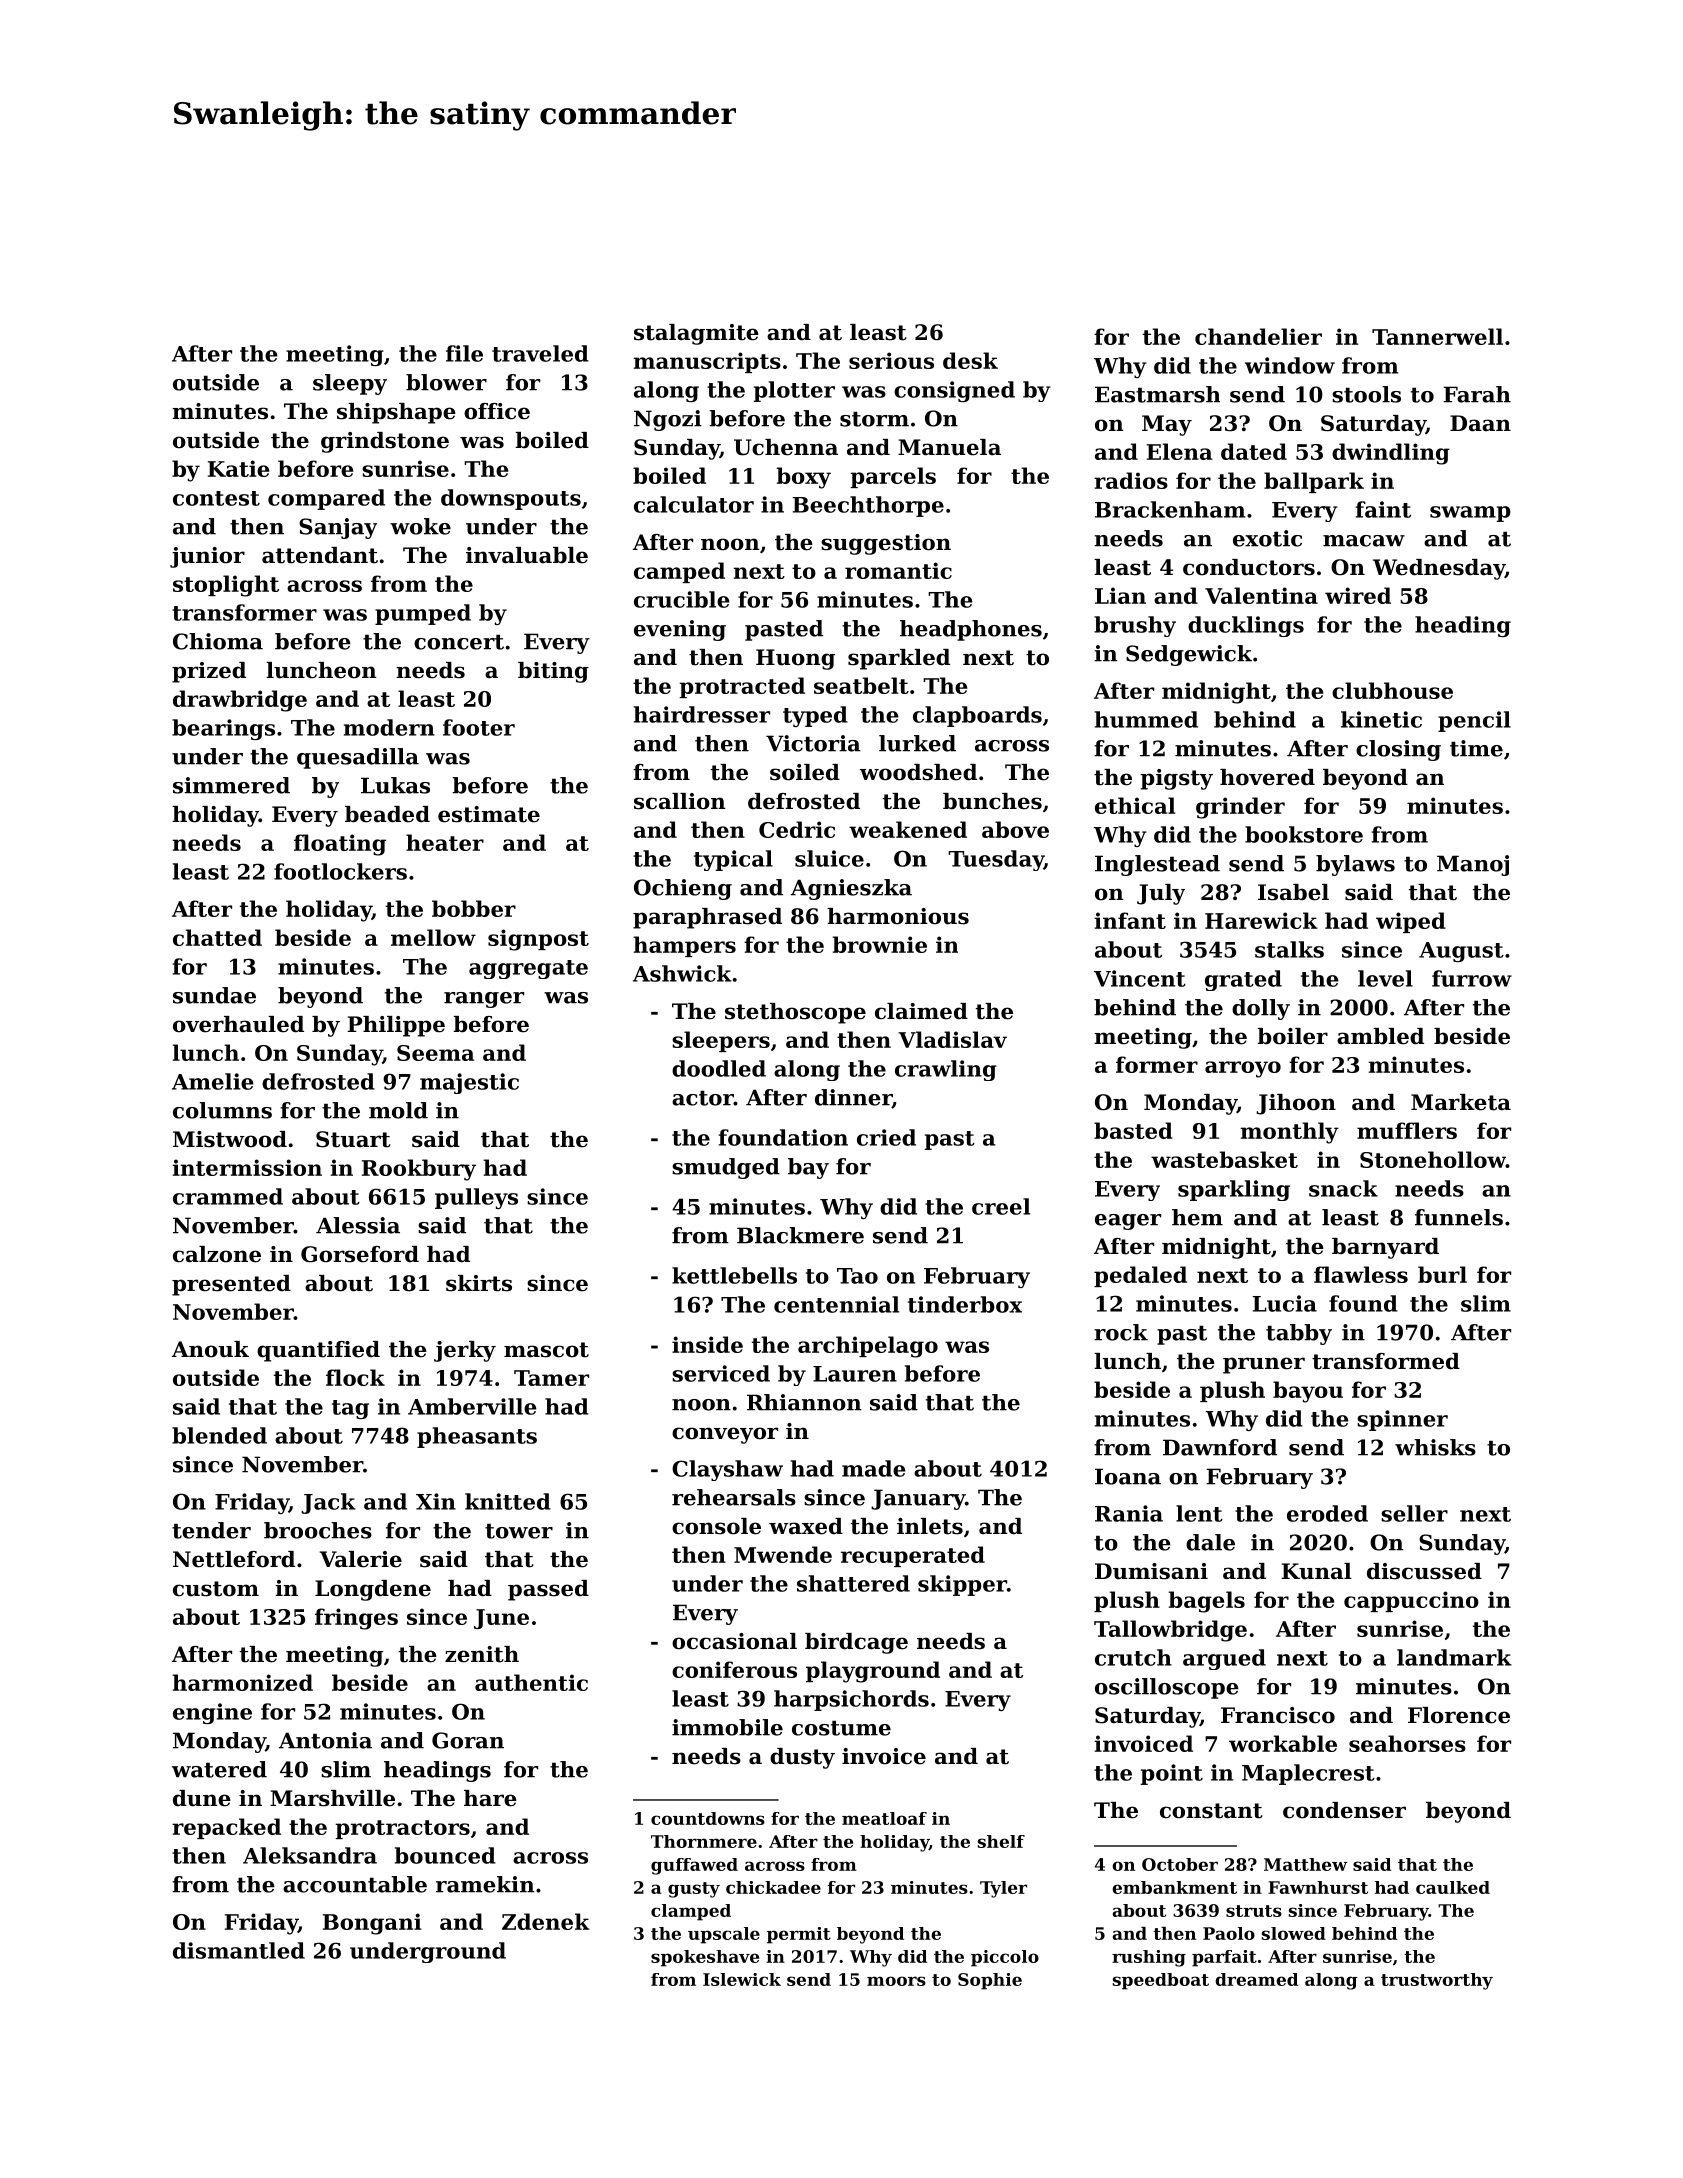 Image resolution: width=1683 pixels, height=2178 pixels. What do you see at coordinates (1176, 779) in the screenshot?
I see `pigsty` at bounding box center [1176, 779].
